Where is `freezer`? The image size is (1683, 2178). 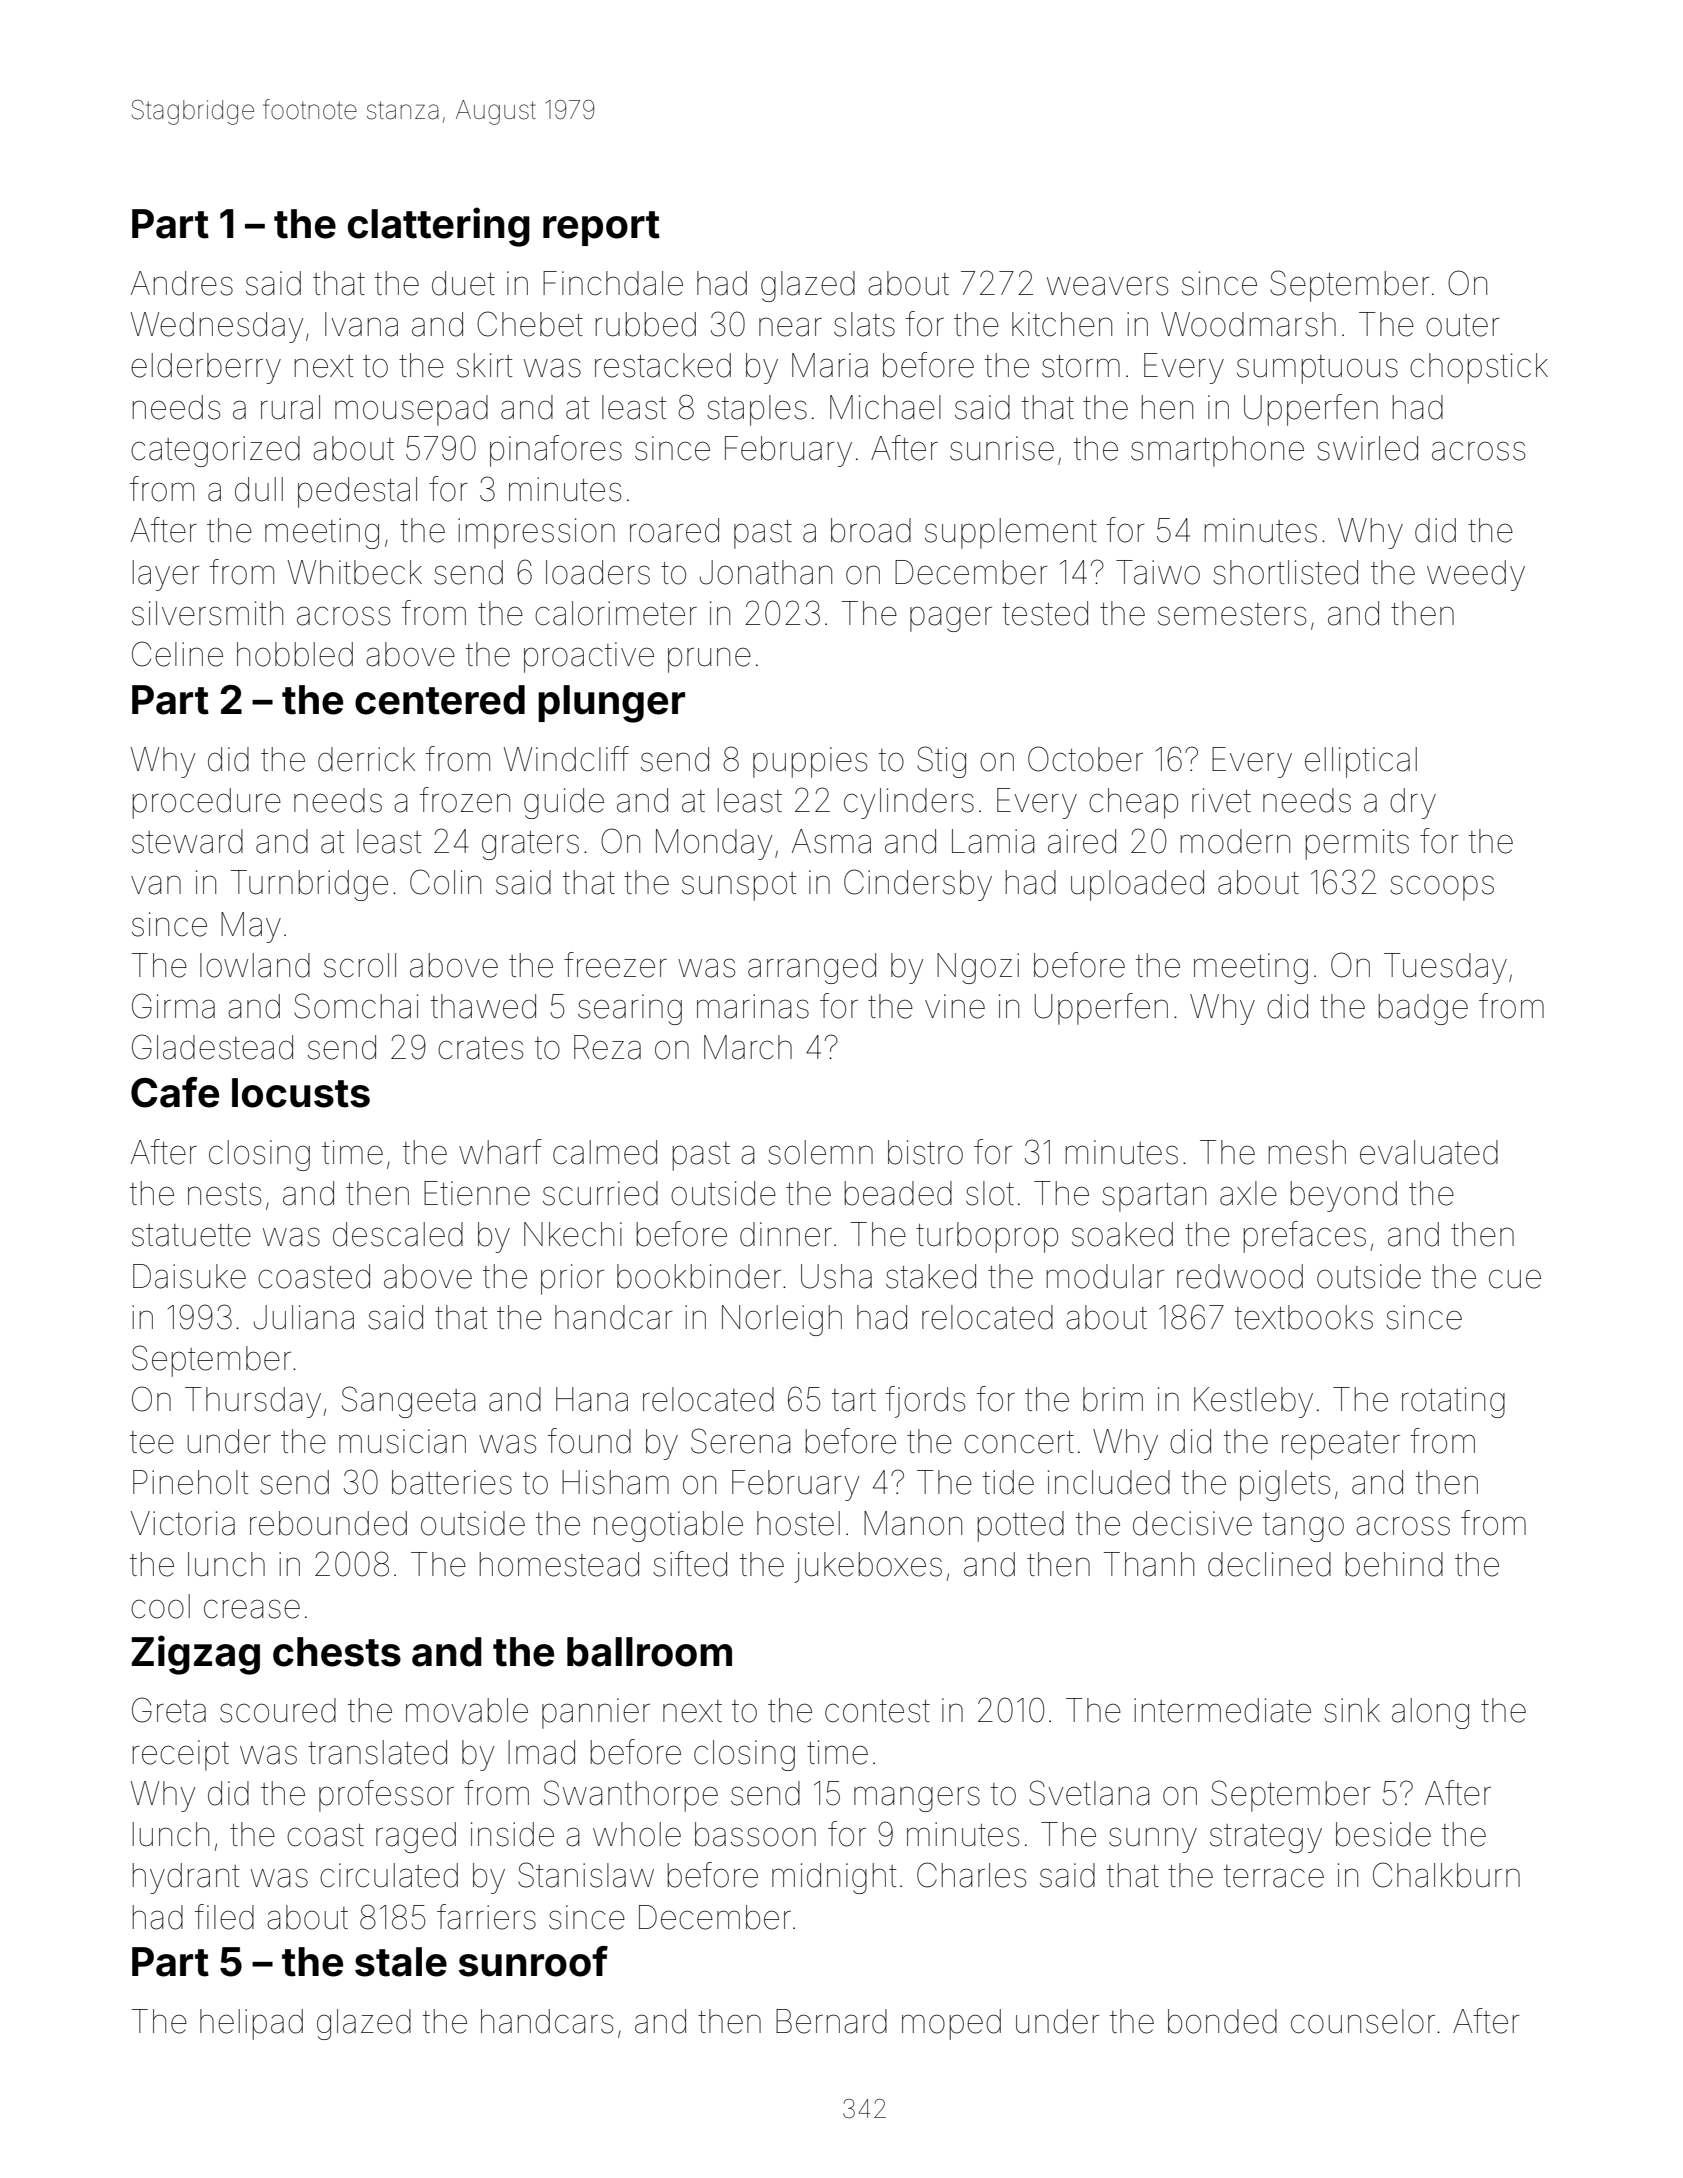 freezer is located at coordinates (615, 965).
